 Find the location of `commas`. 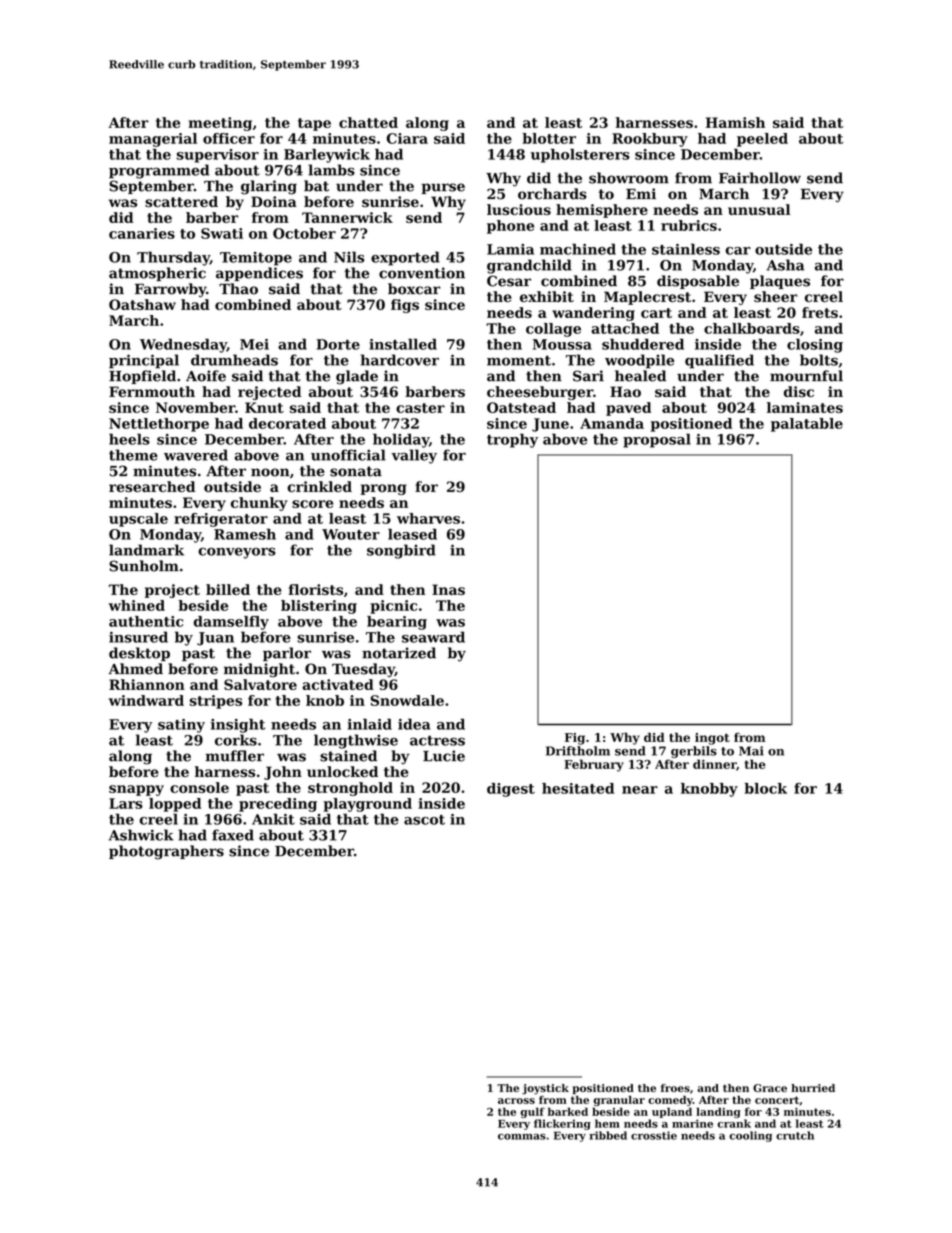

commas is located at coordinates (522, 1136).
